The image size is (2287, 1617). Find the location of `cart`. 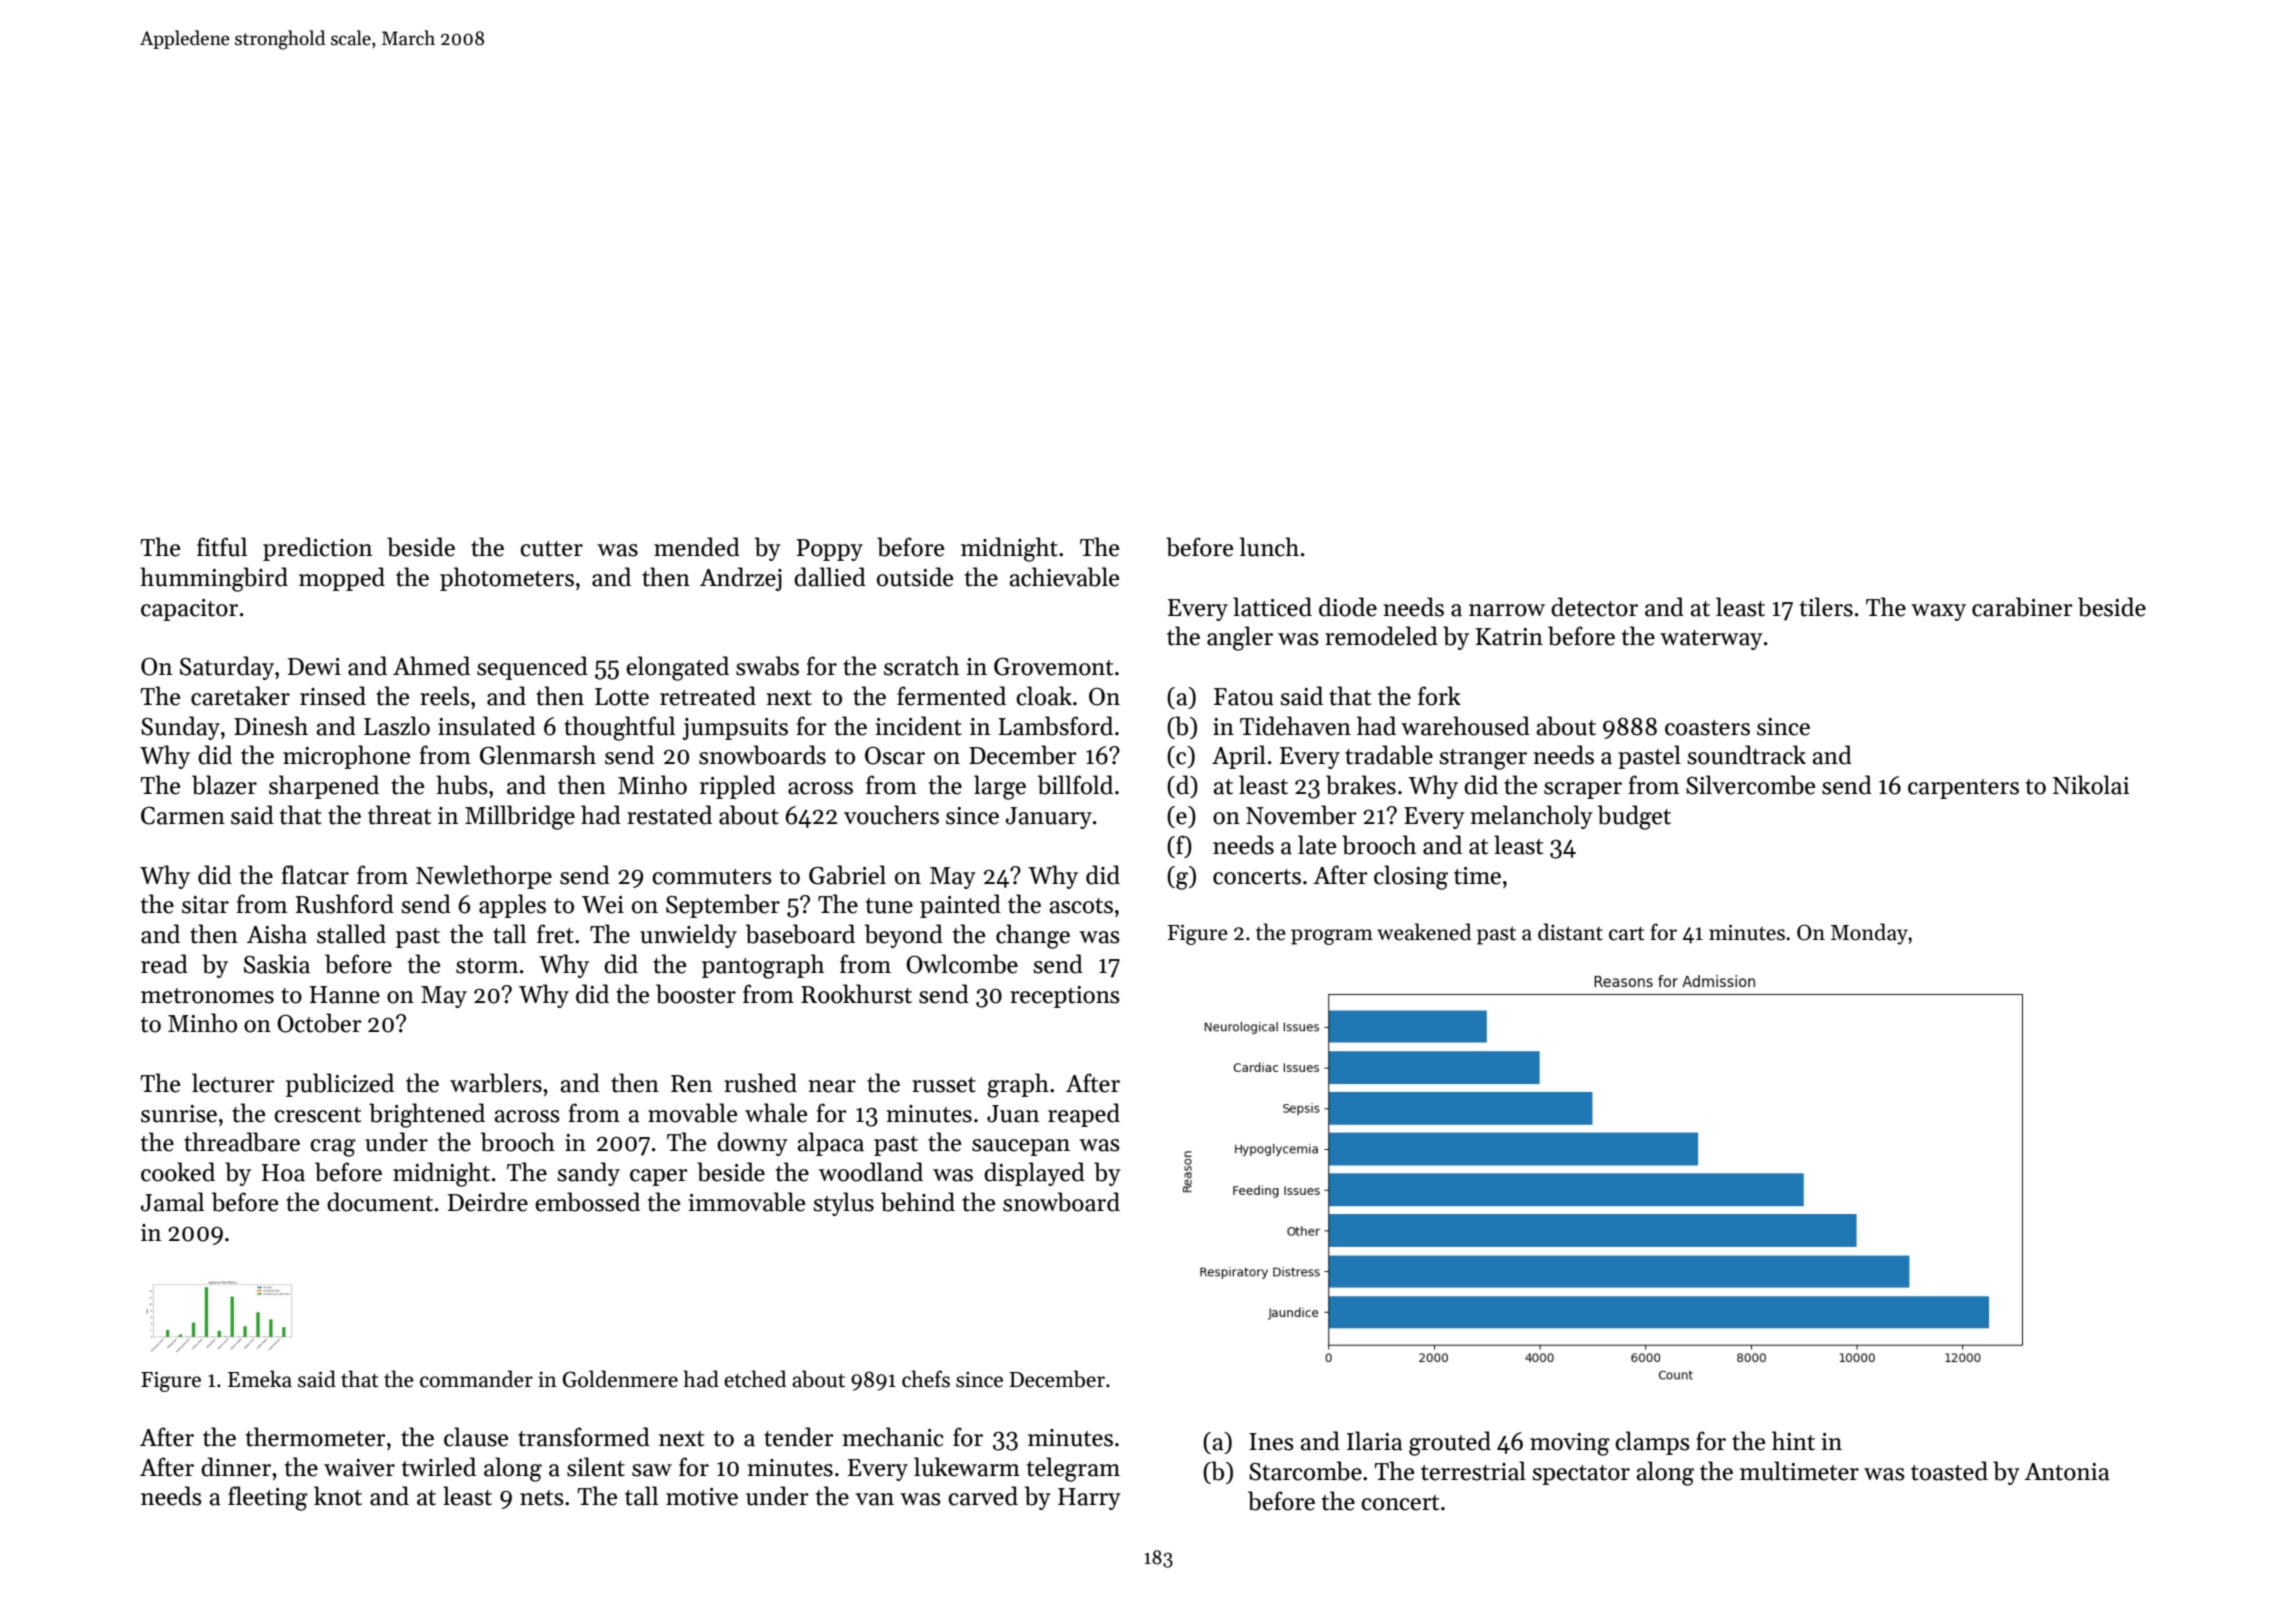

cart is located at coordinates (1626, 933).
